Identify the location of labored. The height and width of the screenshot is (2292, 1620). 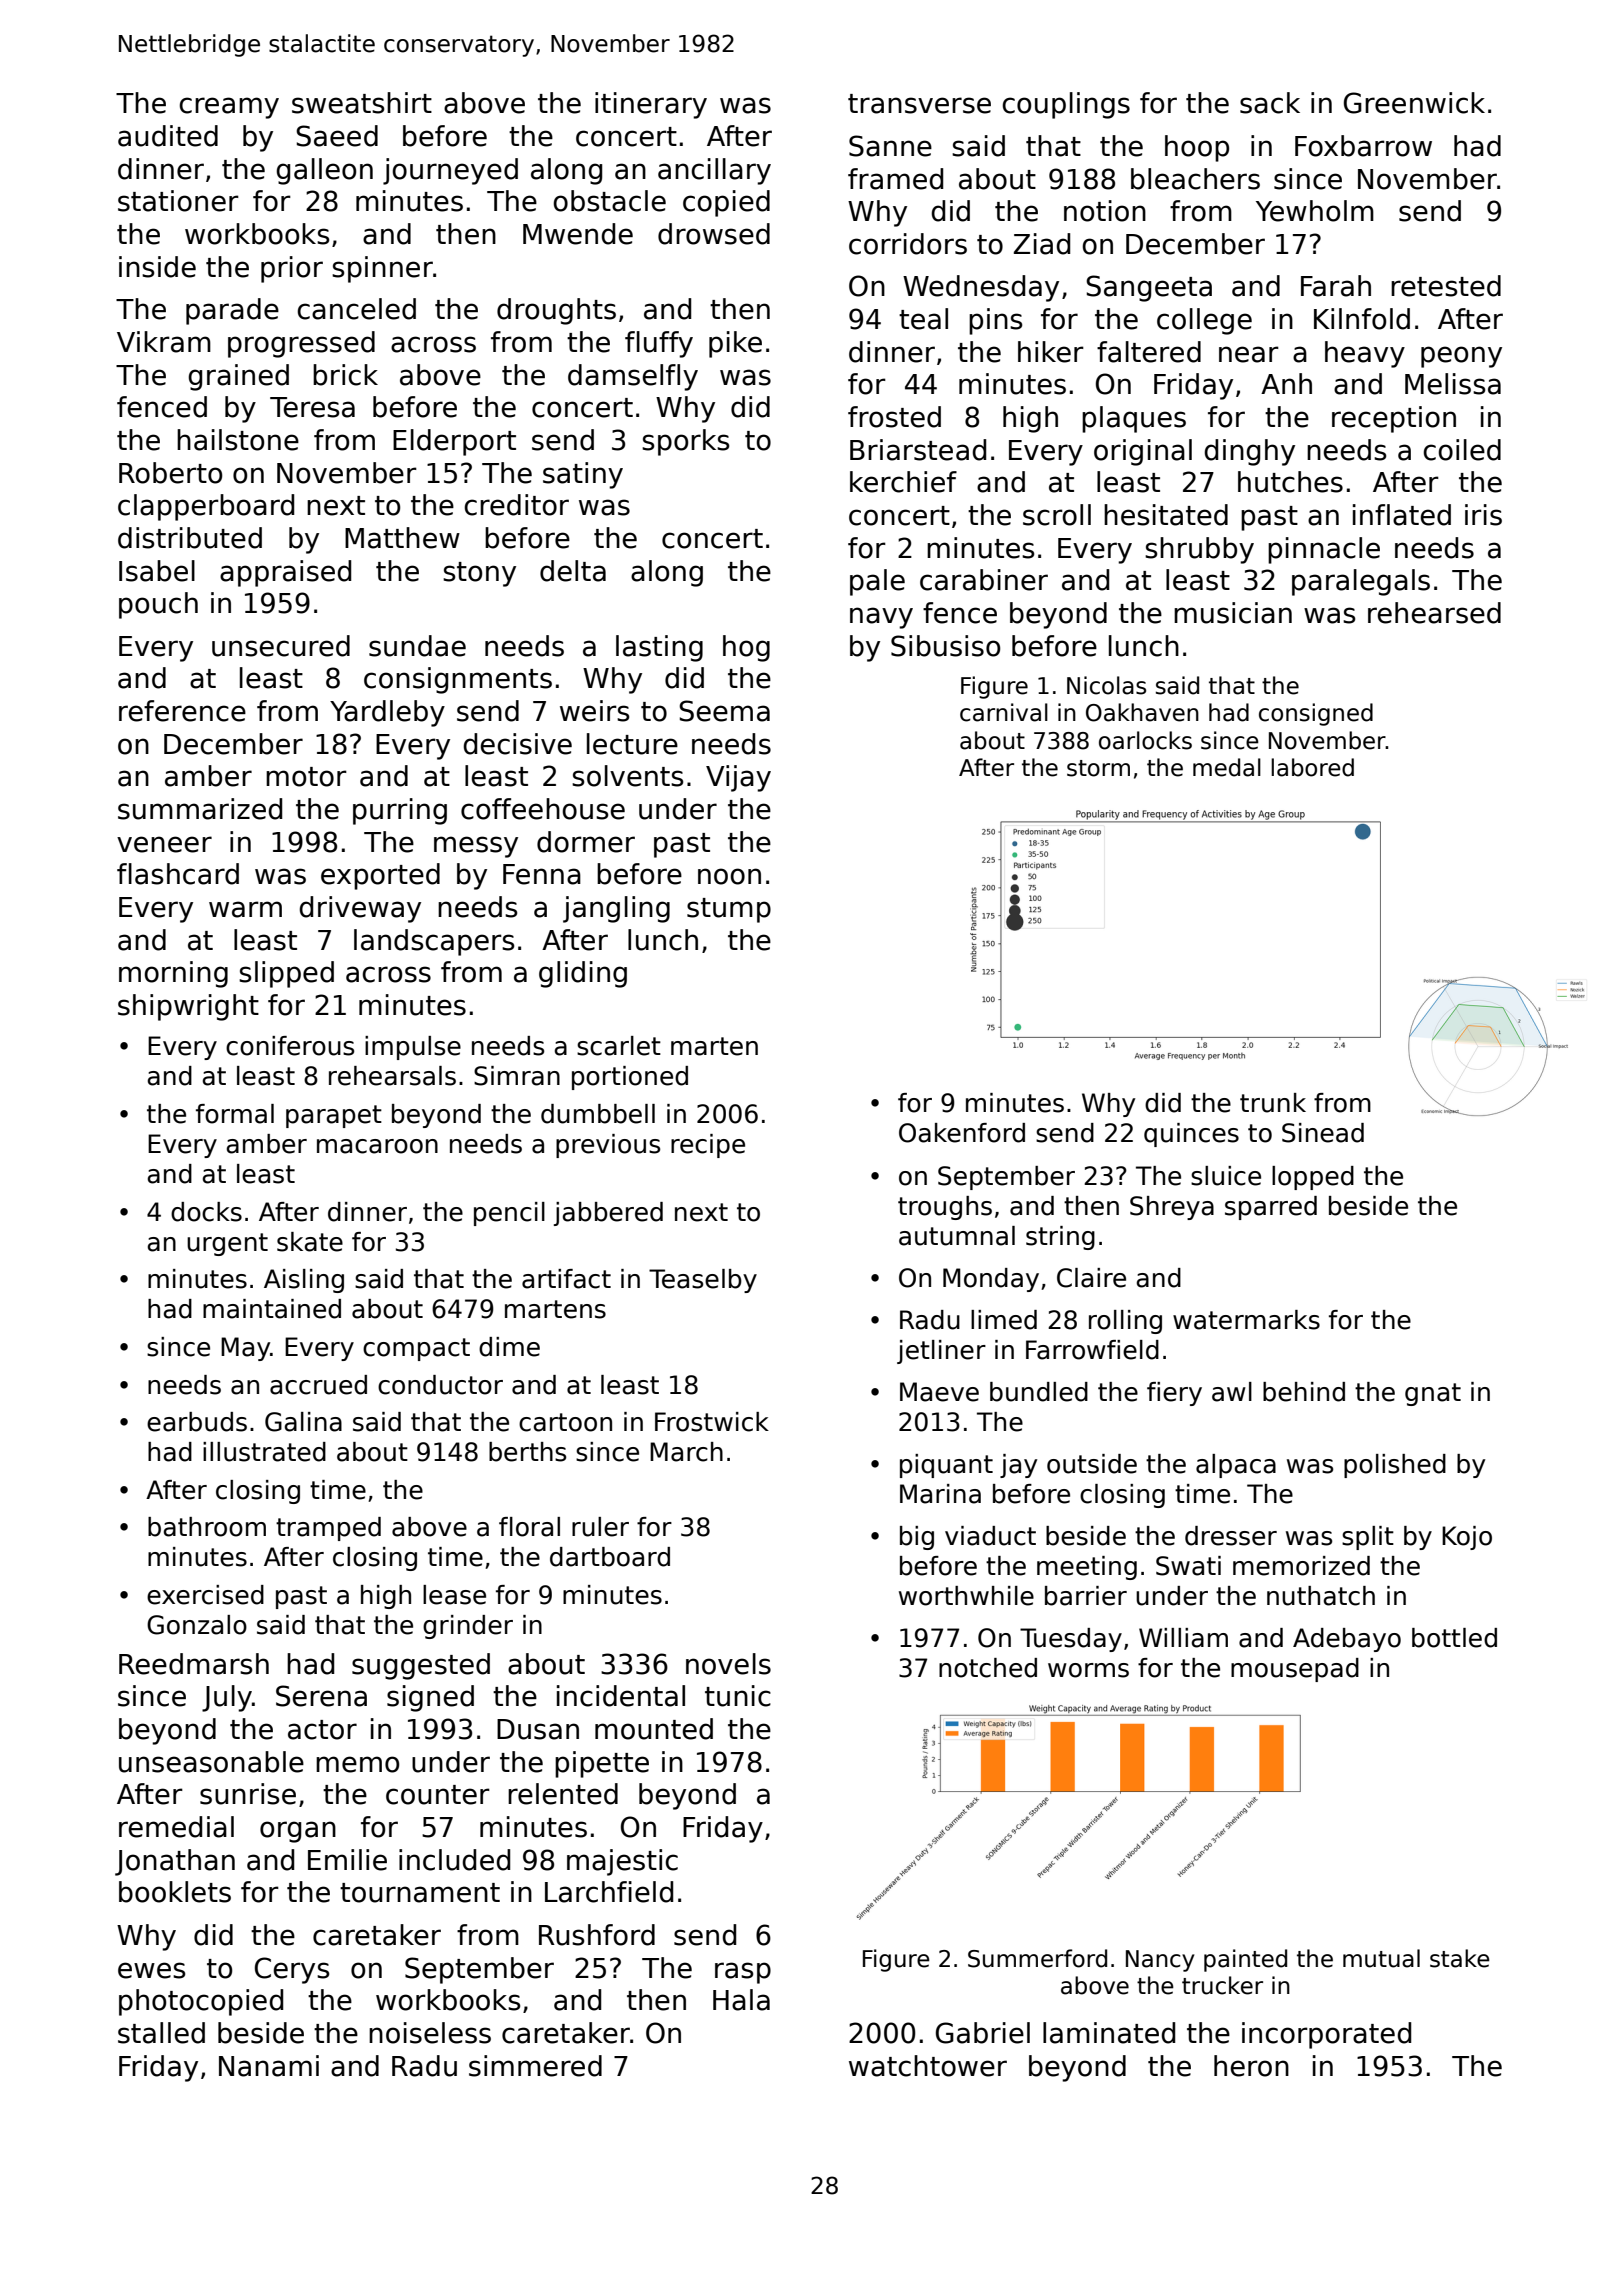
(1312, 767).
